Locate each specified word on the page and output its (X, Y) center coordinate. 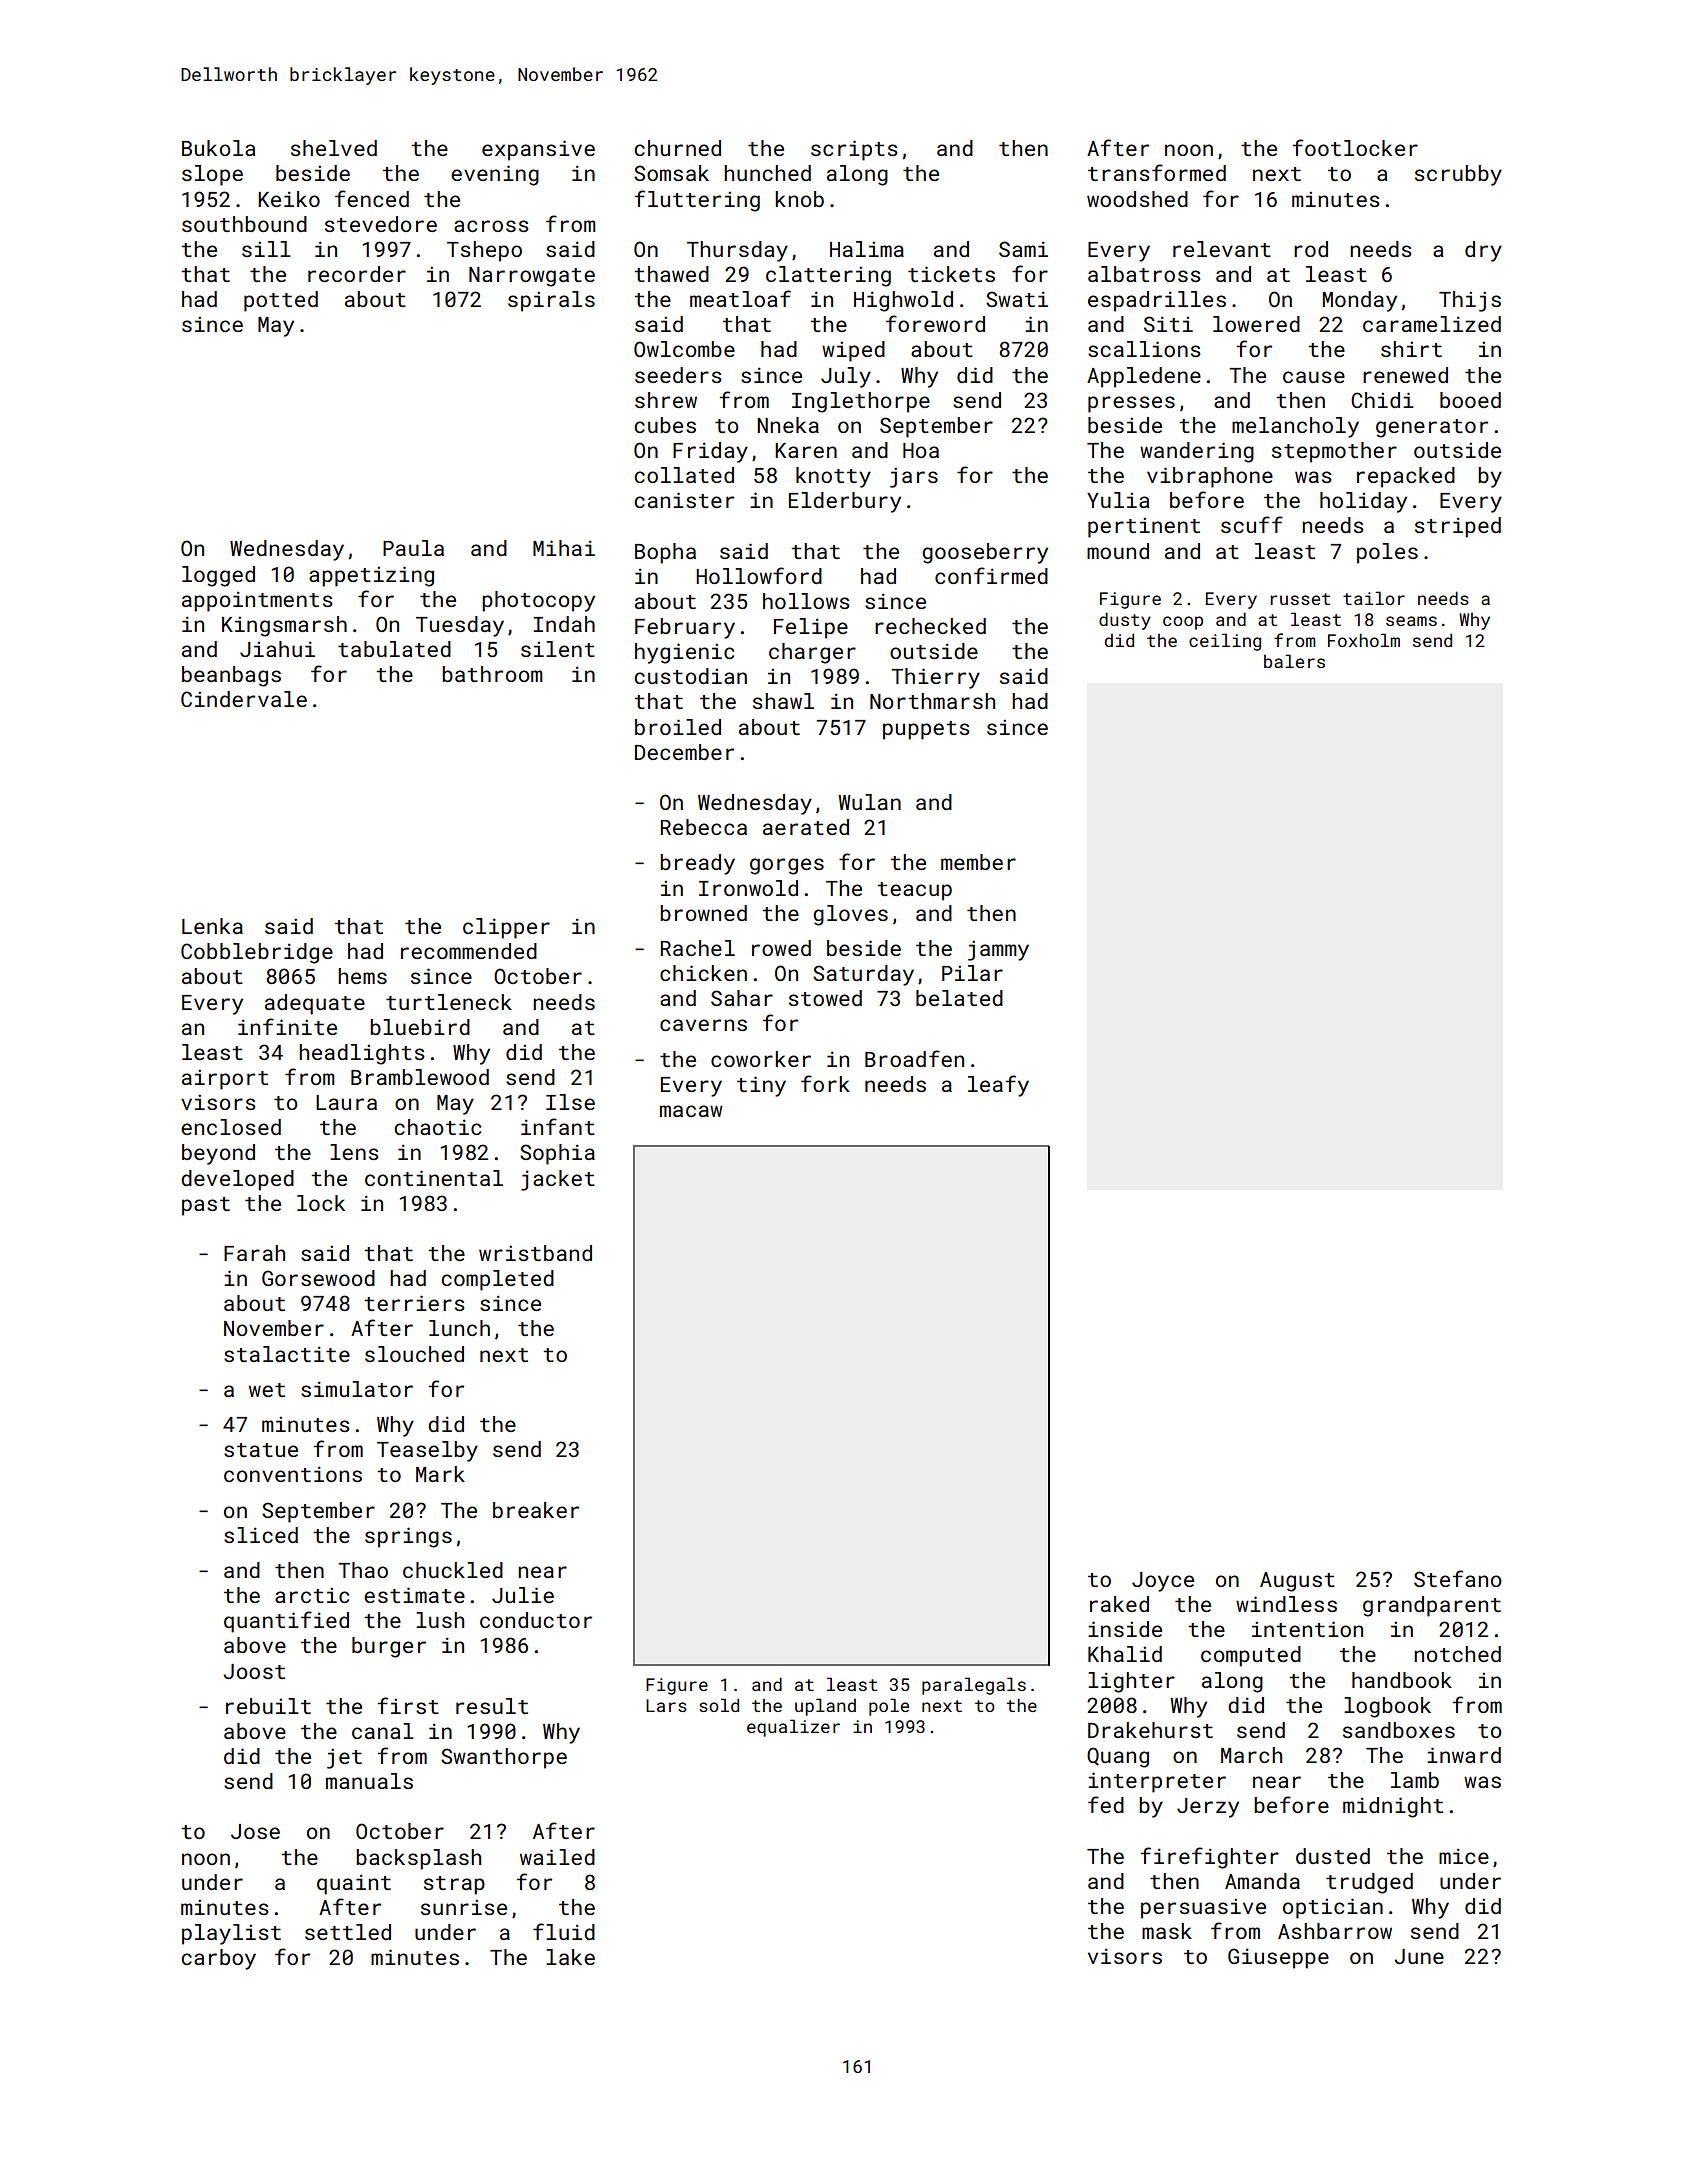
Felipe (811, 628)
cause (1314, 377)
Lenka (212, 926)
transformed (1157, 172)
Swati (1017, 299)
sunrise (464, 1907)
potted (281, 301)
